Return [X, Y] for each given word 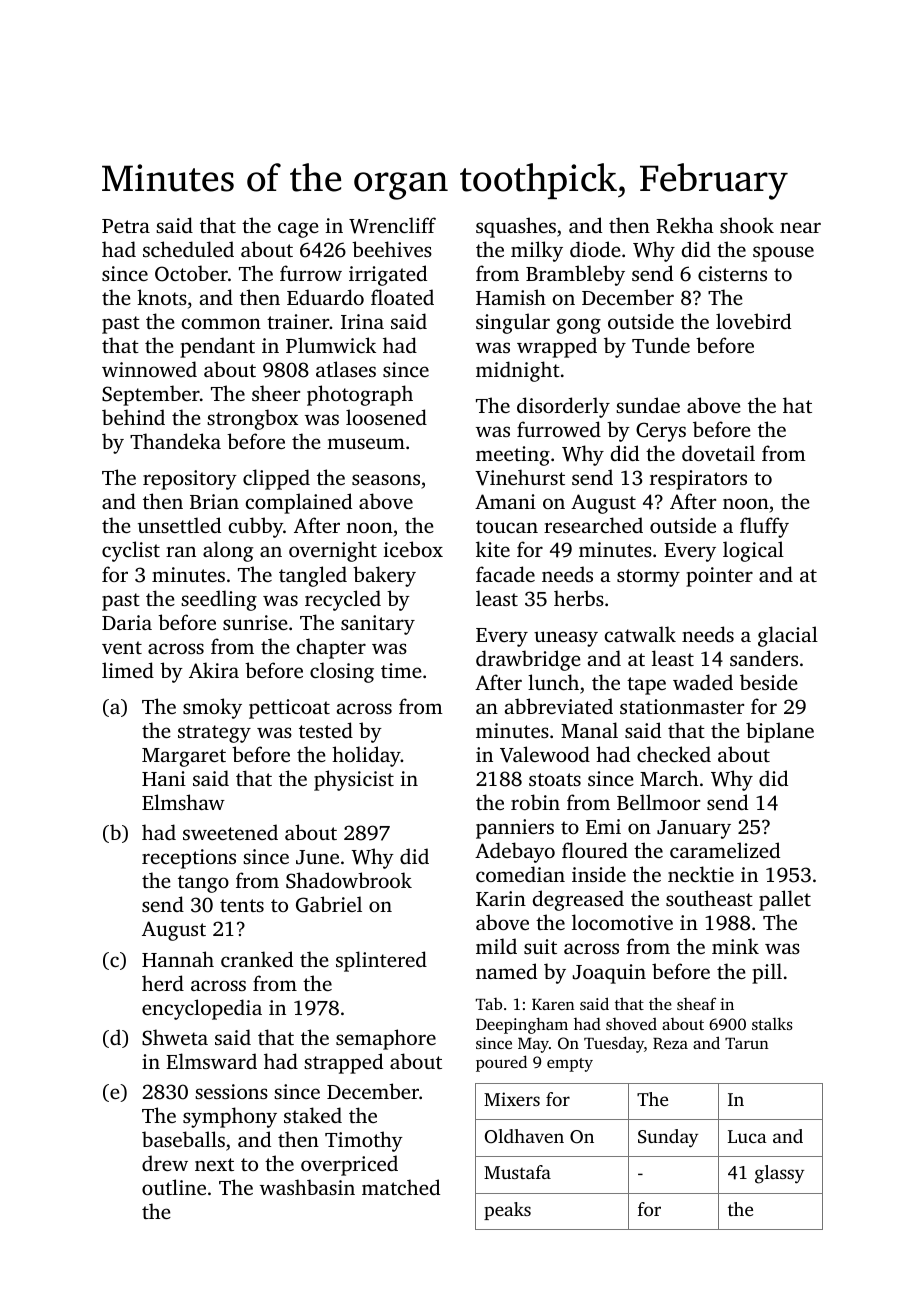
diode [595, 249]
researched [593, 525]
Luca [747, 1136]
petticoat [289, 709]
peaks [507, 1211]
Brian [214, 501]
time [401, 670]
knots [162, 297]
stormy [648, 578]
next [214, 1164]
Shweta [175, 1037]
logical [753, 551]
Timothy [364, 1141]
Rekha [685, 225]
